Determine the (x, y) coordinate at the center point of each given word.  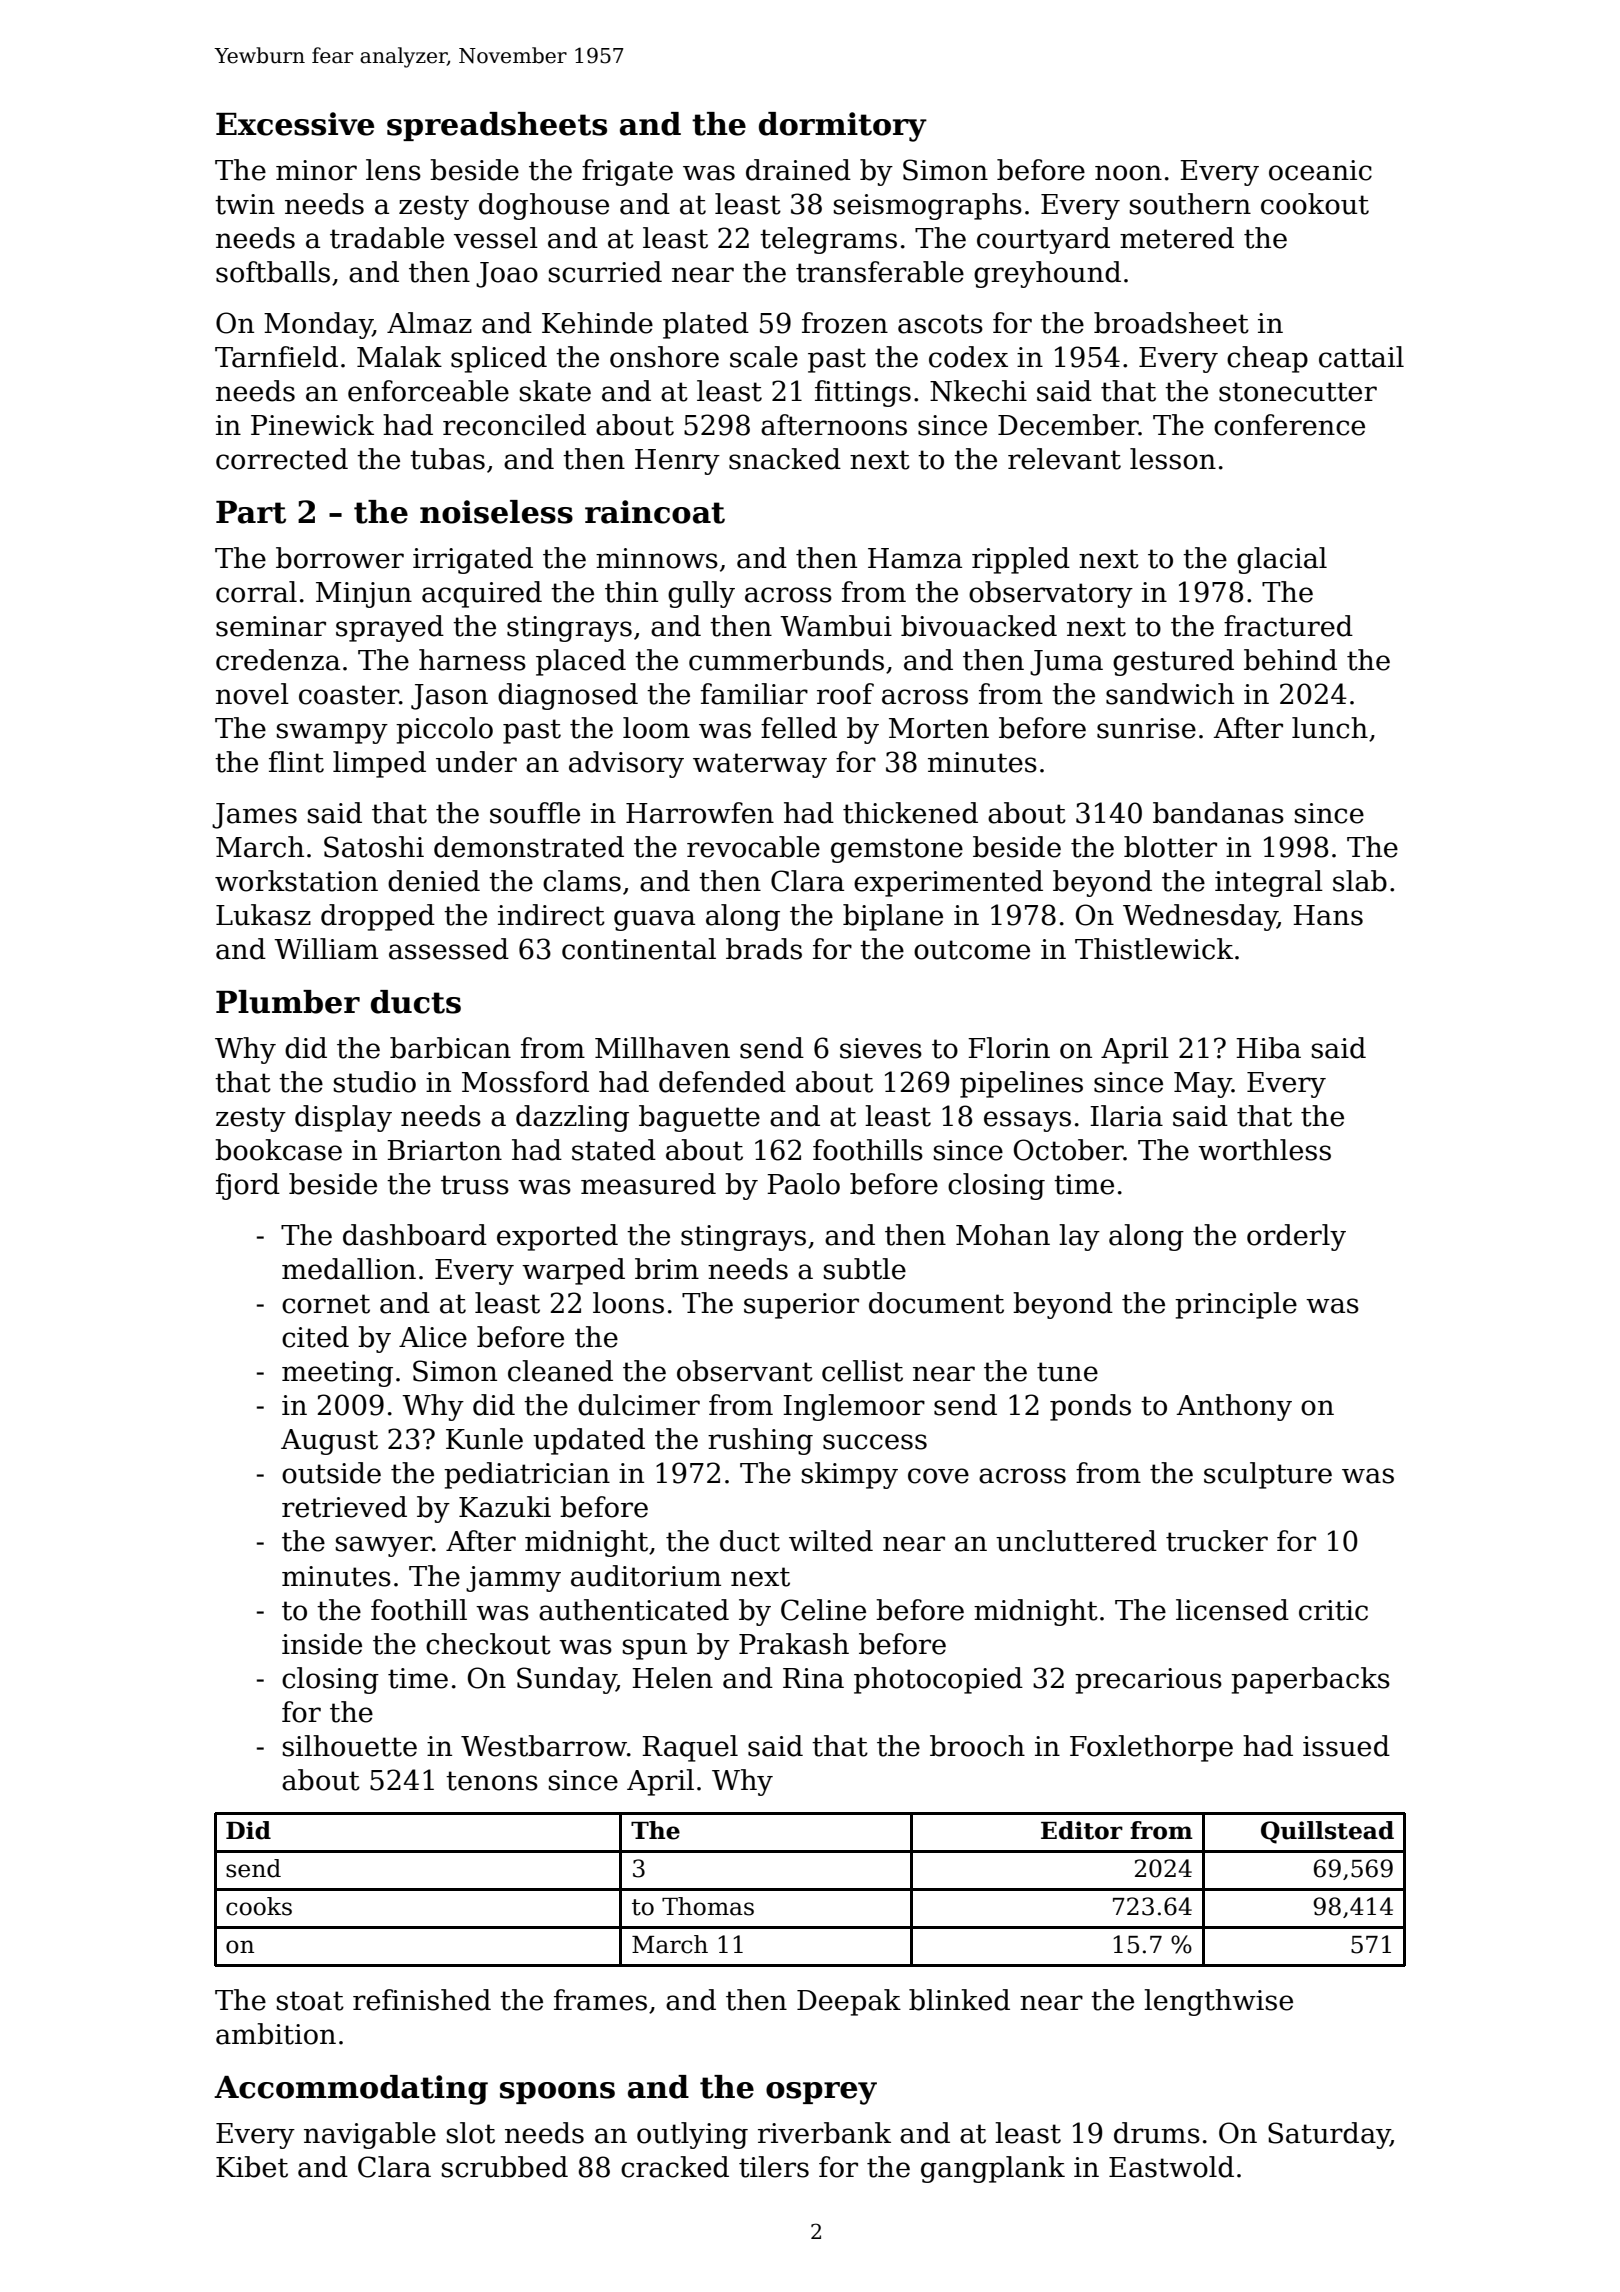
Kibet (252, 2167)
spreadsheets (497, 126)
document (936, 1303)
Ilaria (1126, 1116)
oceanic (1320, 170)
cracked (675, 2167)
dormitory (843, 127)
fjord (248, 1186)
